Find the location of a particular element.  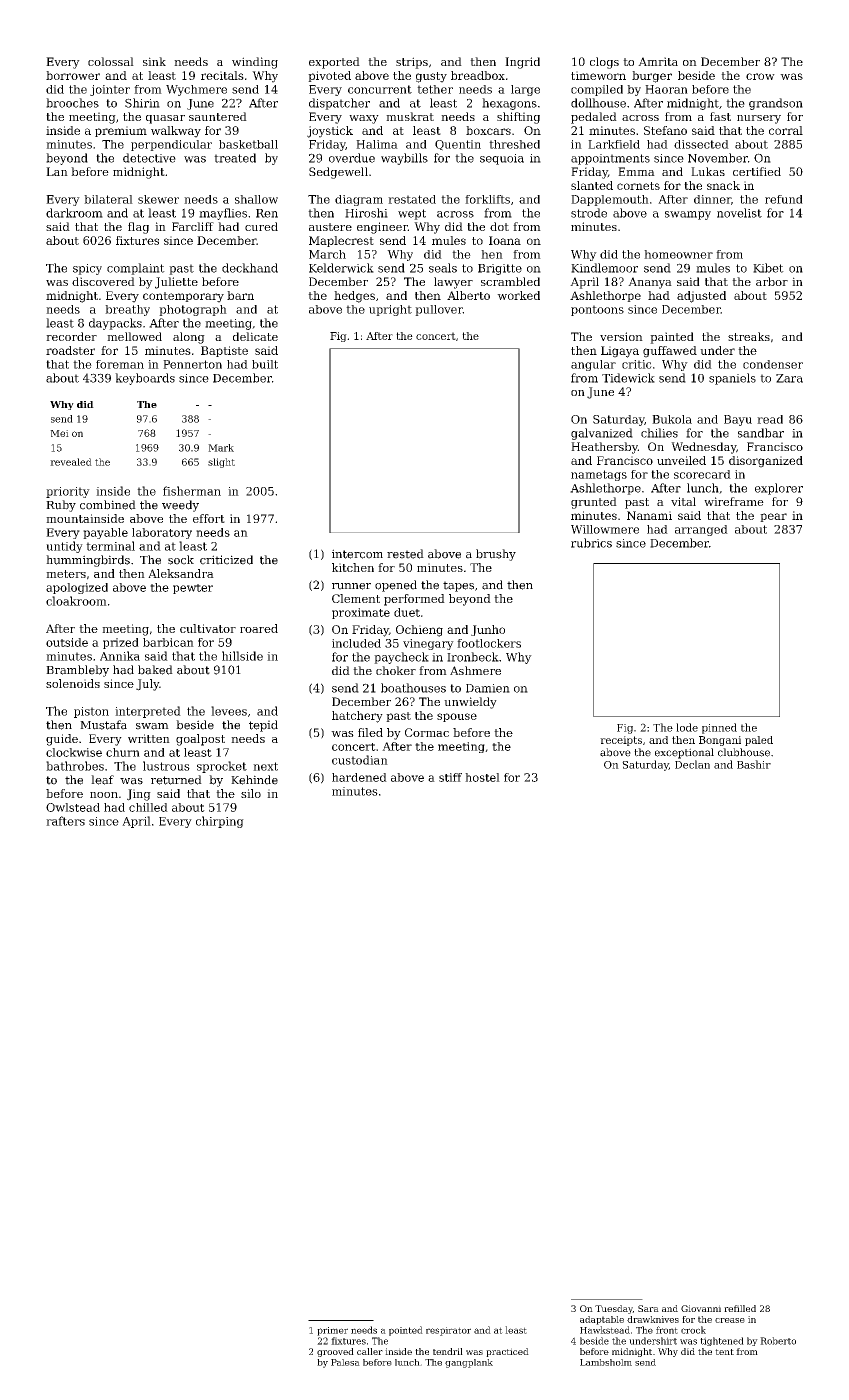

pointed is located at coordinates (406, 1331).
